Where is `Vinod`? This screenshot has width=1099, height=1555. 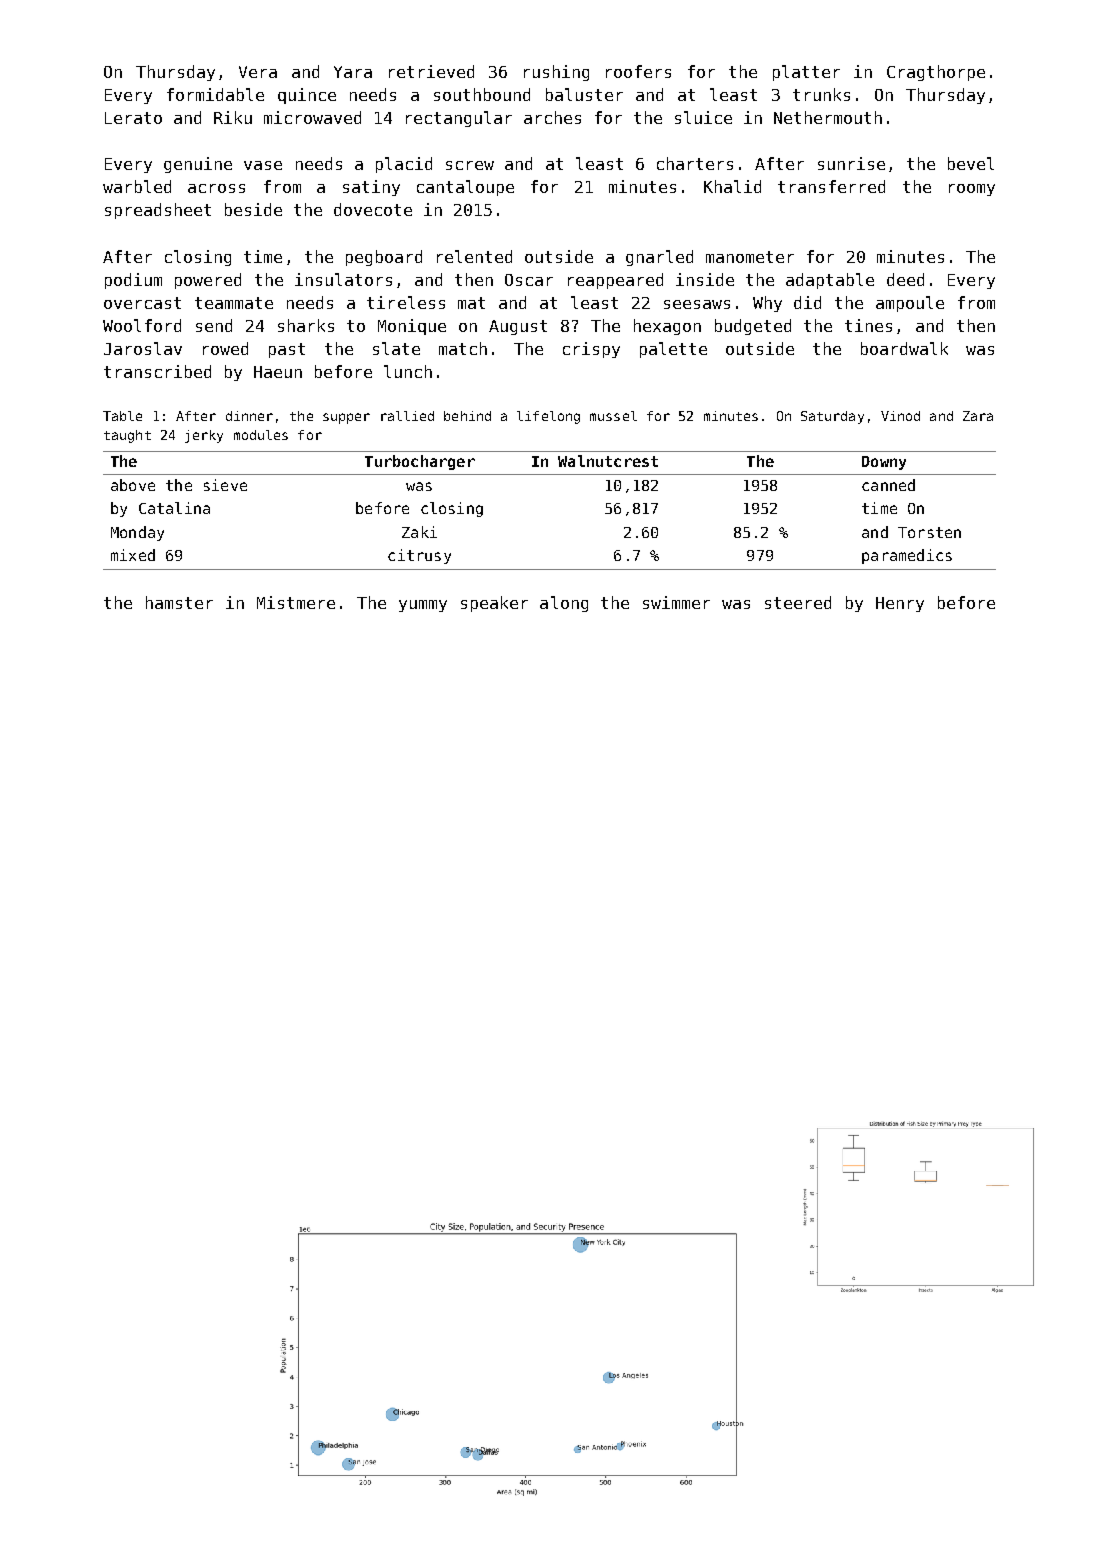
Vinod is located at coordinates (900, 416).
